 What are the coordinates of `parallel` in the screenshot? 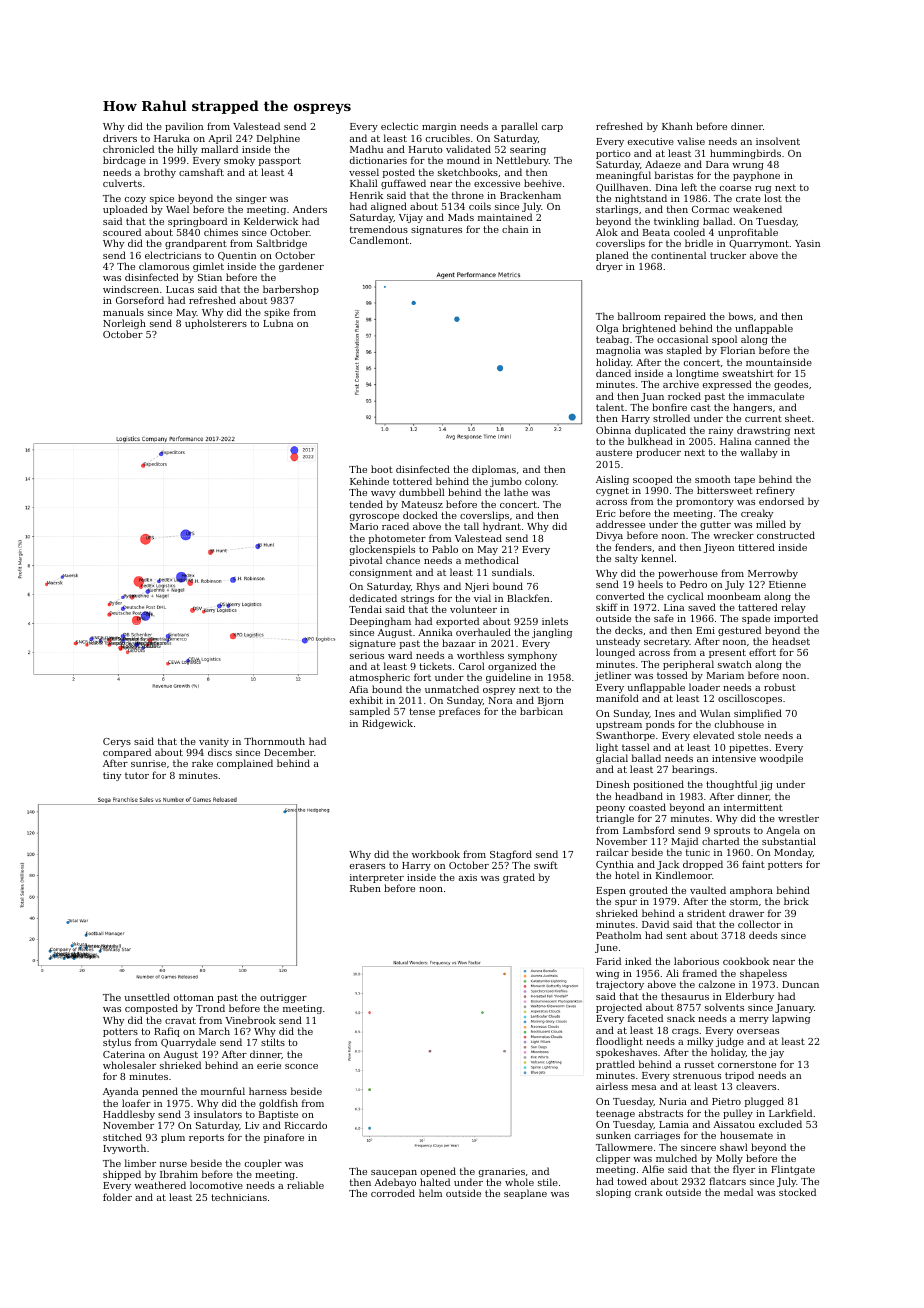 It's located at (519, 127).
